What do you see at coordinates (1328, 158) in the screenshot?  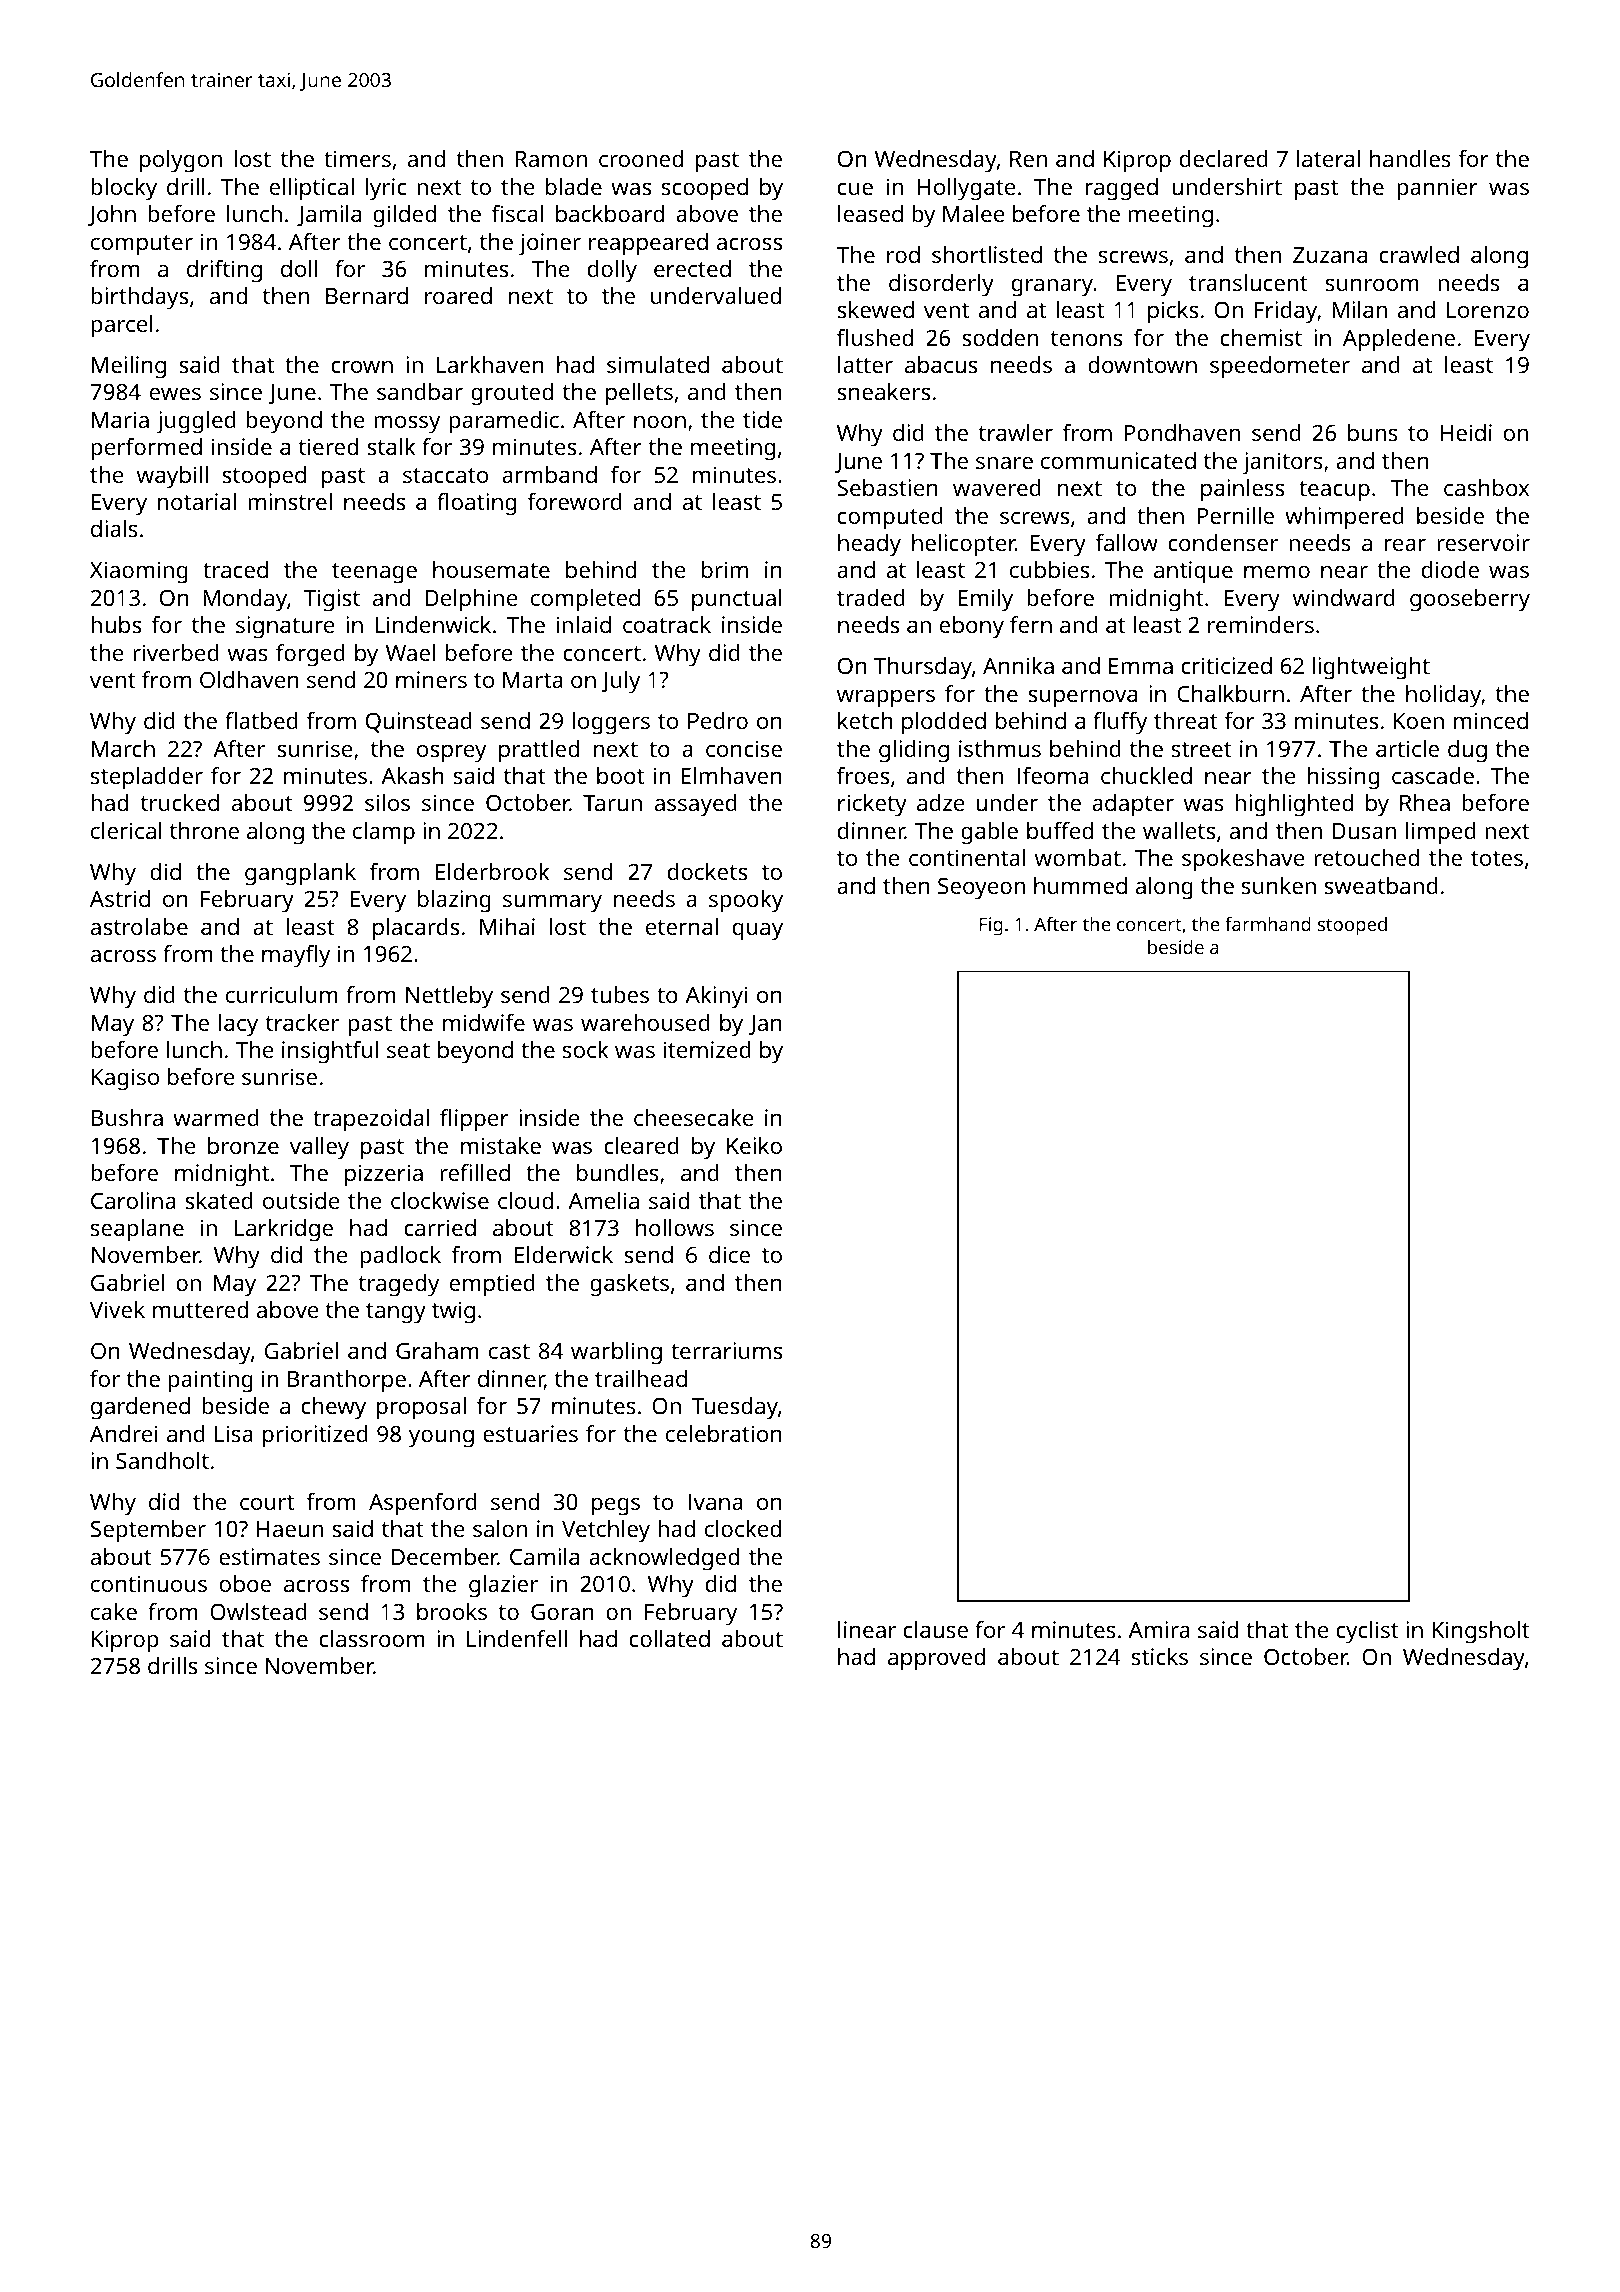 I see `lateral` at bounding box center [1328, 158].
